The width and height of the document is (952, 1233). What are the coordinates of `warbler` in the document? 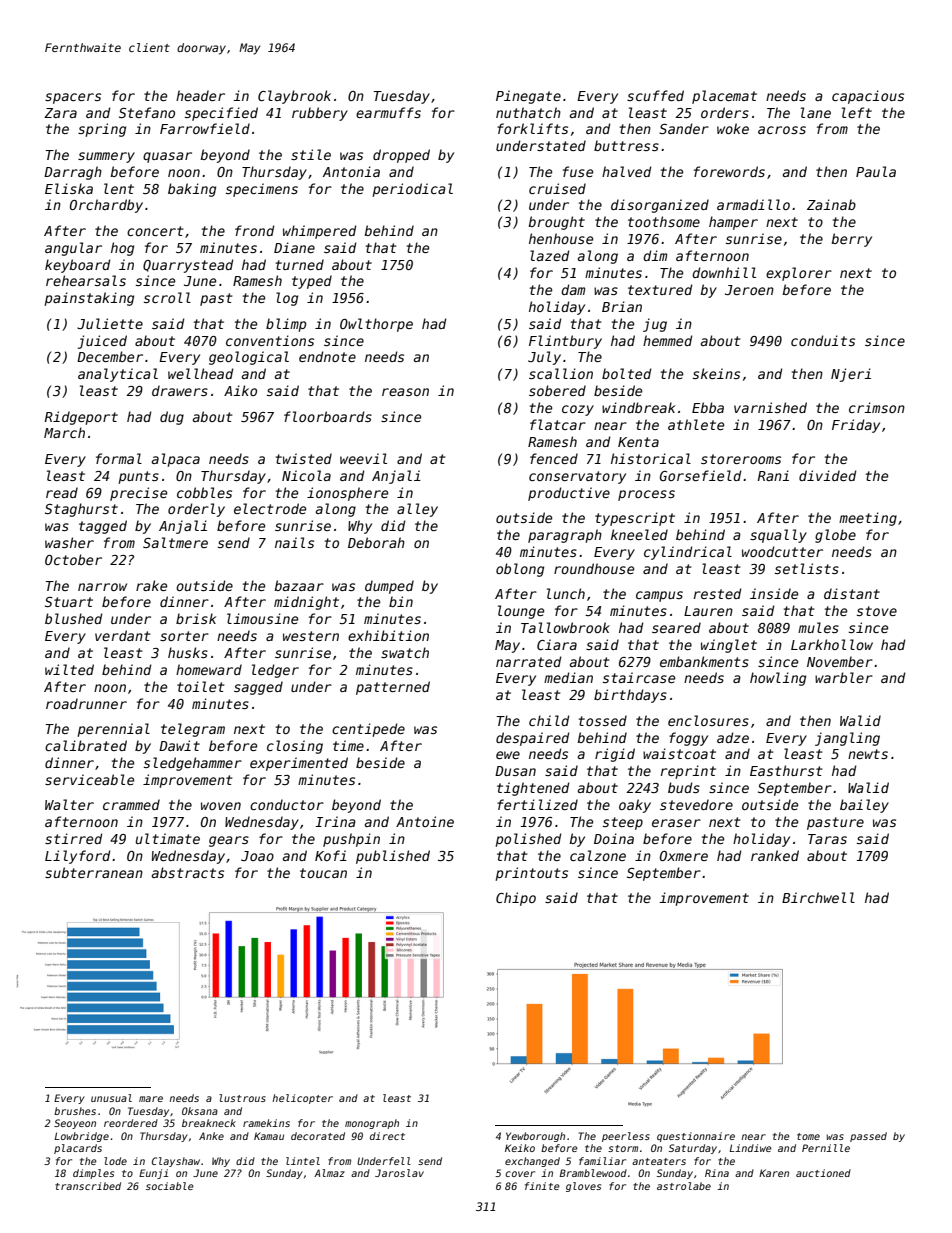 It's located at (844, 677).
